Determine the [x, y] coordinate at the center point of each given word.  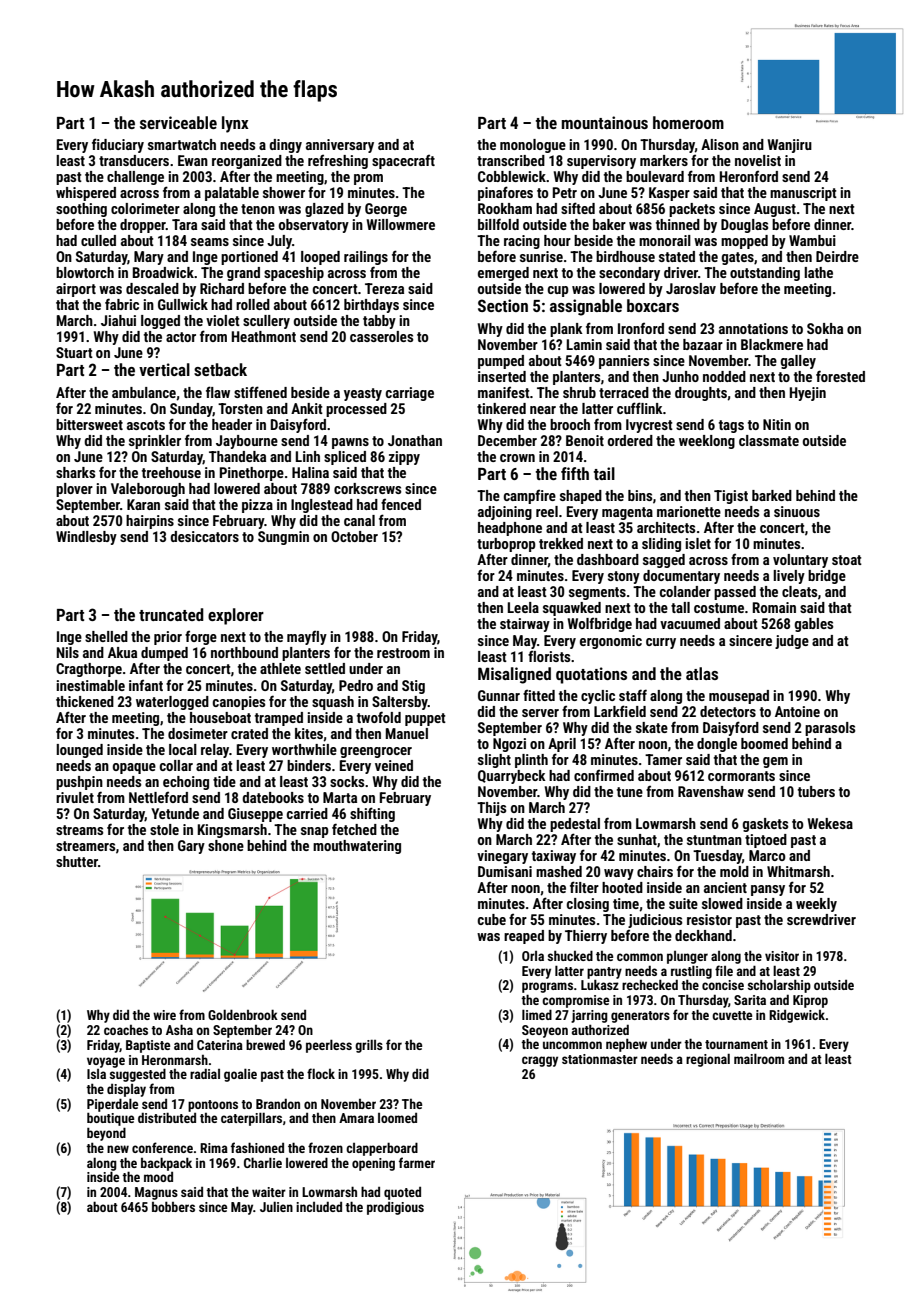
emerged [503, 274]
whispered [86, 194]
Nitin [777, 424]
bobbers [173, 1206]
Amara [356, 1118]
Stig [413, 687]
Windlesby [86, 538]
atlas [702, 673]
